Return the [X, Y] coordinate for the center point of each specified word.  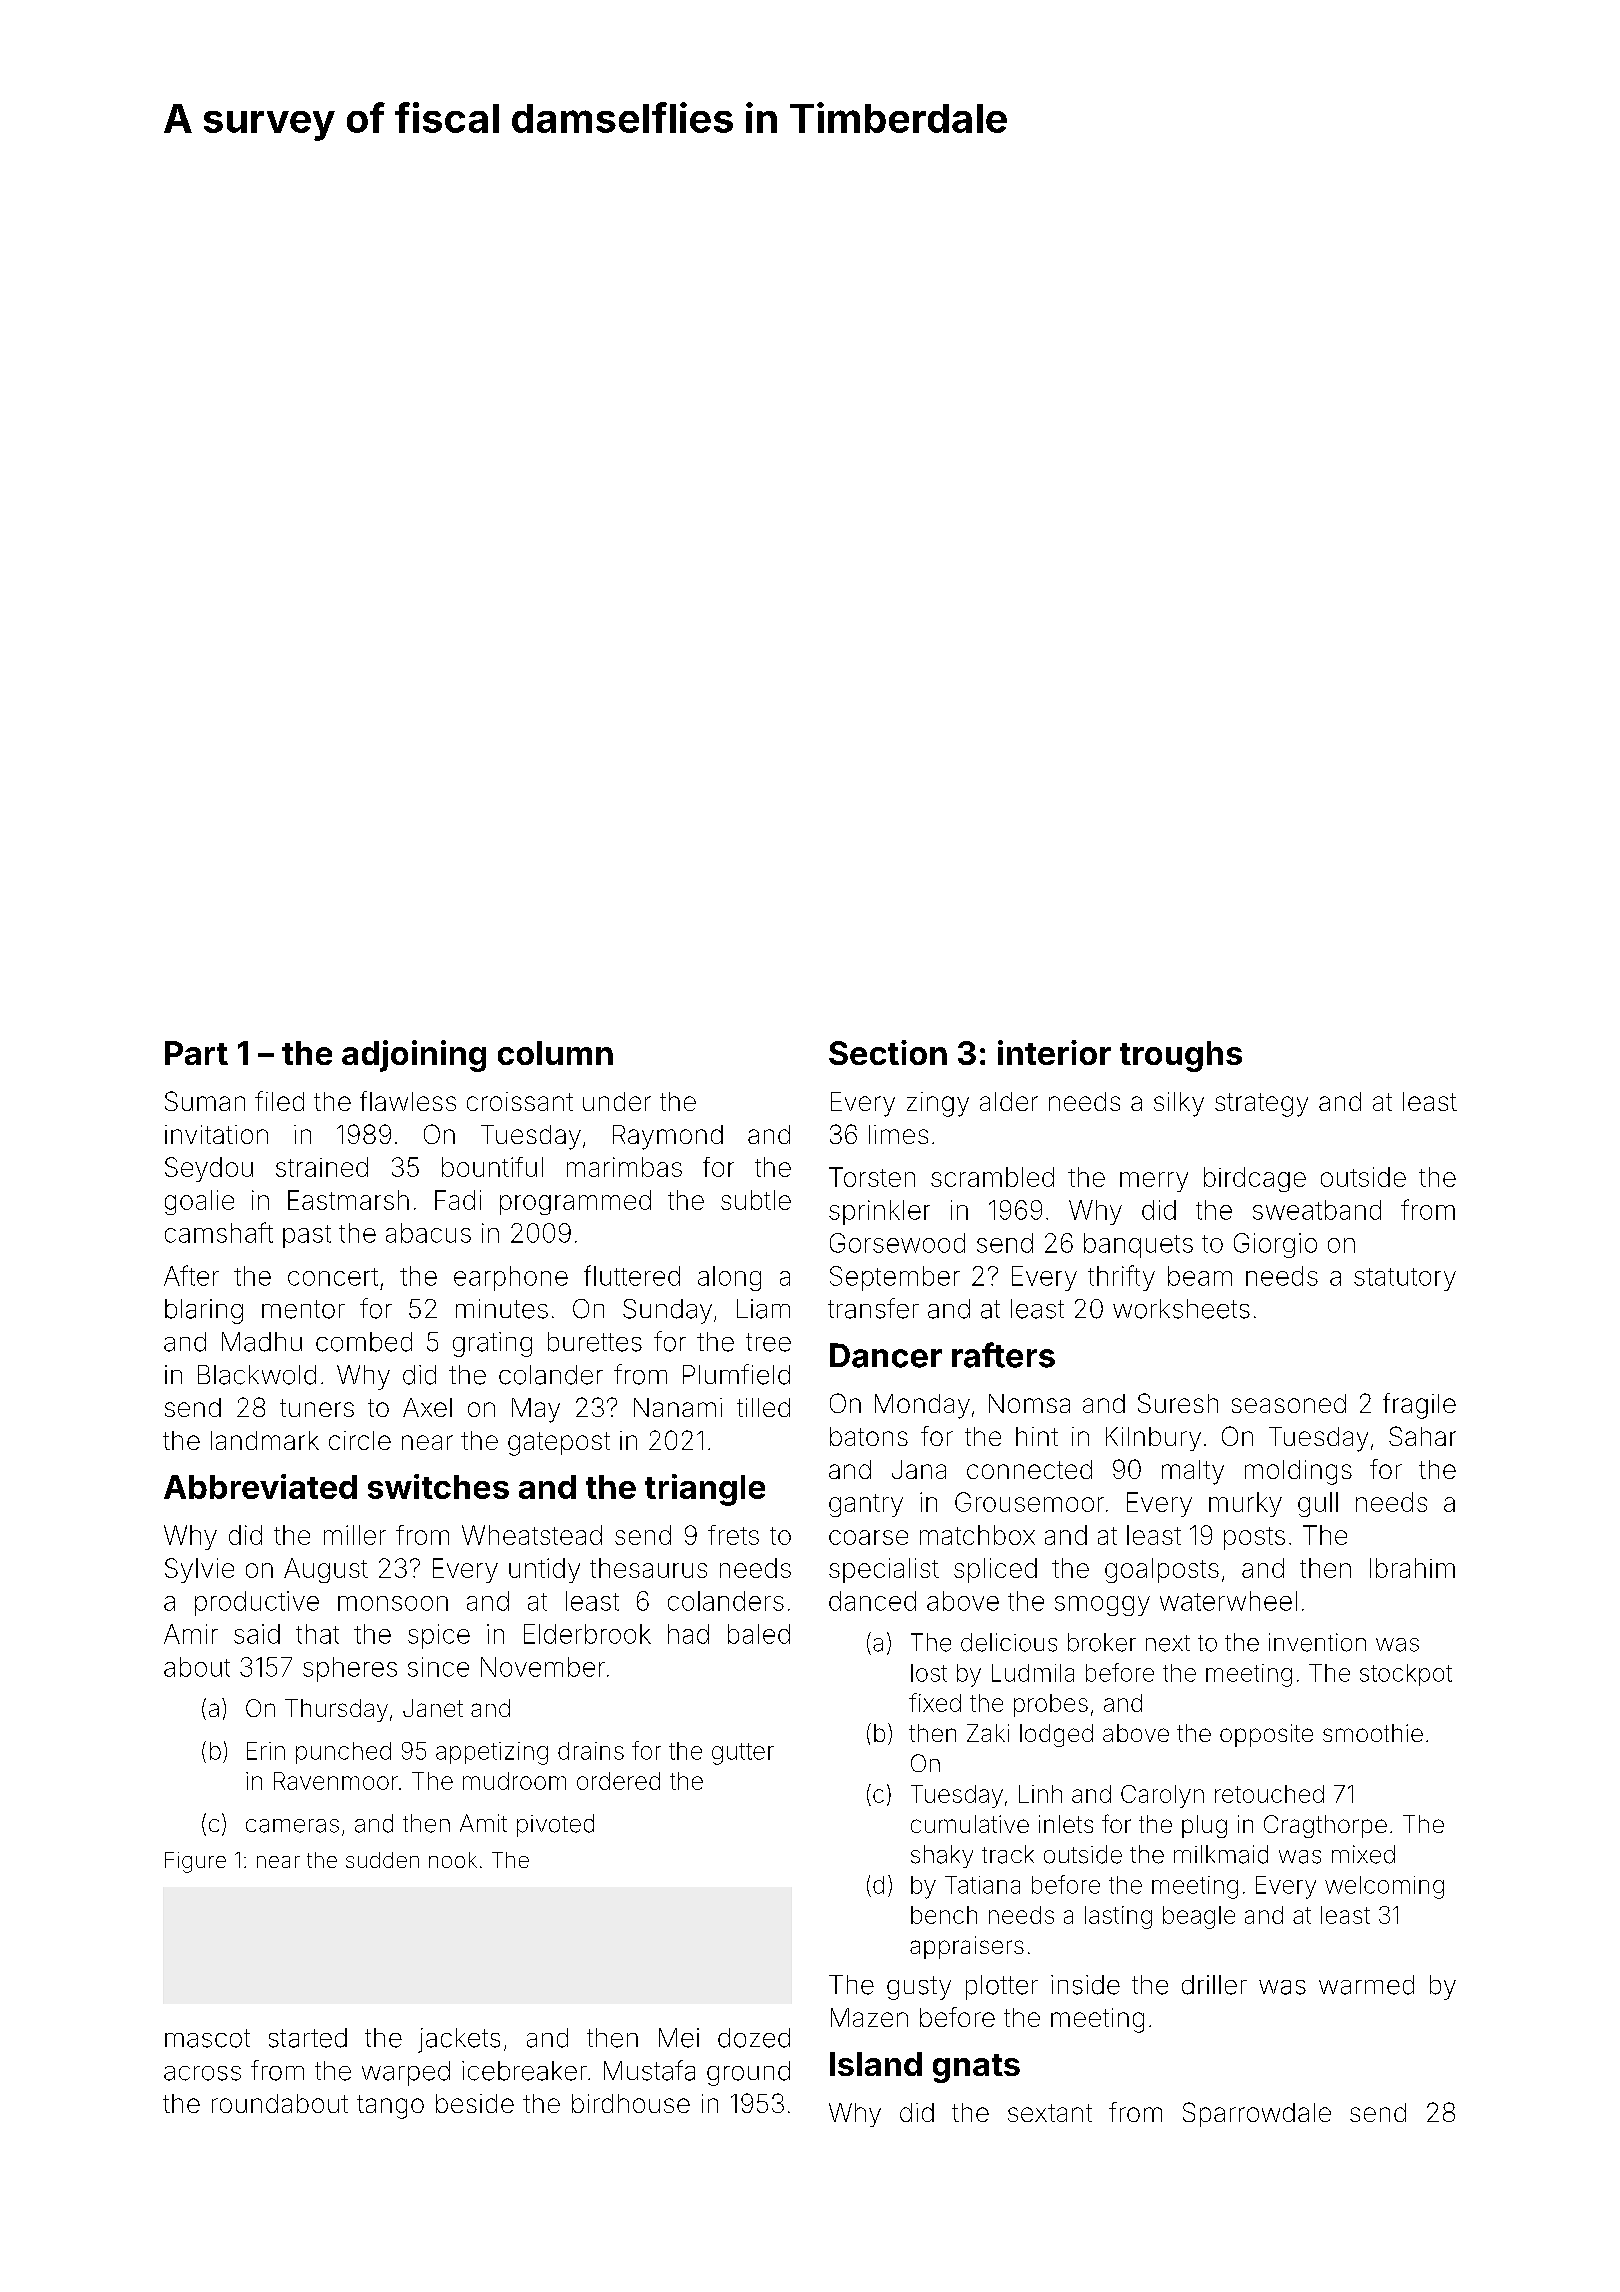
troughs [1181, 1056]
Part [196, 1053]
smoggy [1102, 1606]
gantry [866, 1505]
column [555, 1053]
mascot [207, 2038]
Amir [191, 1634]
